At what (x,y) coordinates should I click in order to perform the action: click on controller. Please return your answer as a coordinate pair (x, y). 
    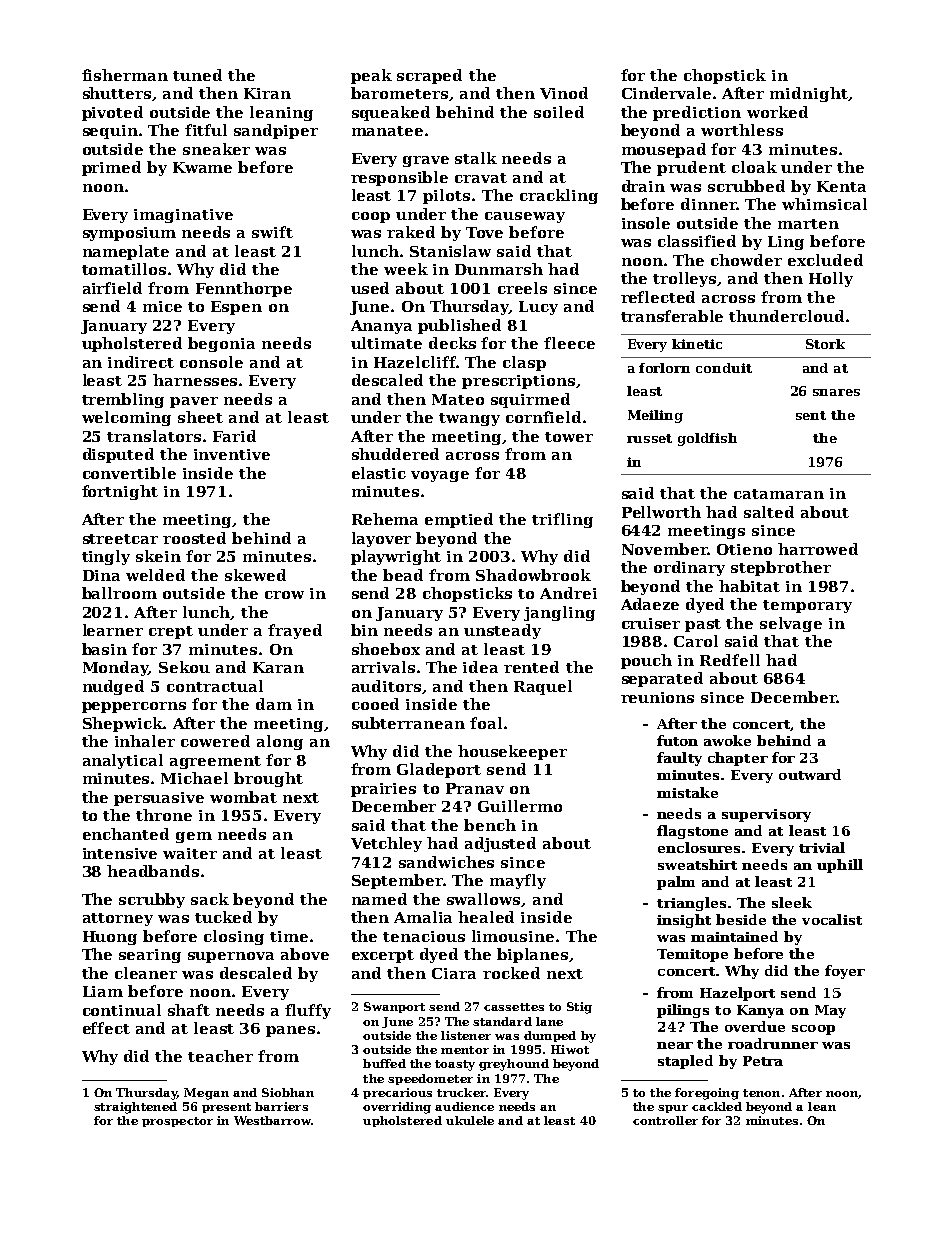
    Looking at the image, I should click on (665, 1120).
